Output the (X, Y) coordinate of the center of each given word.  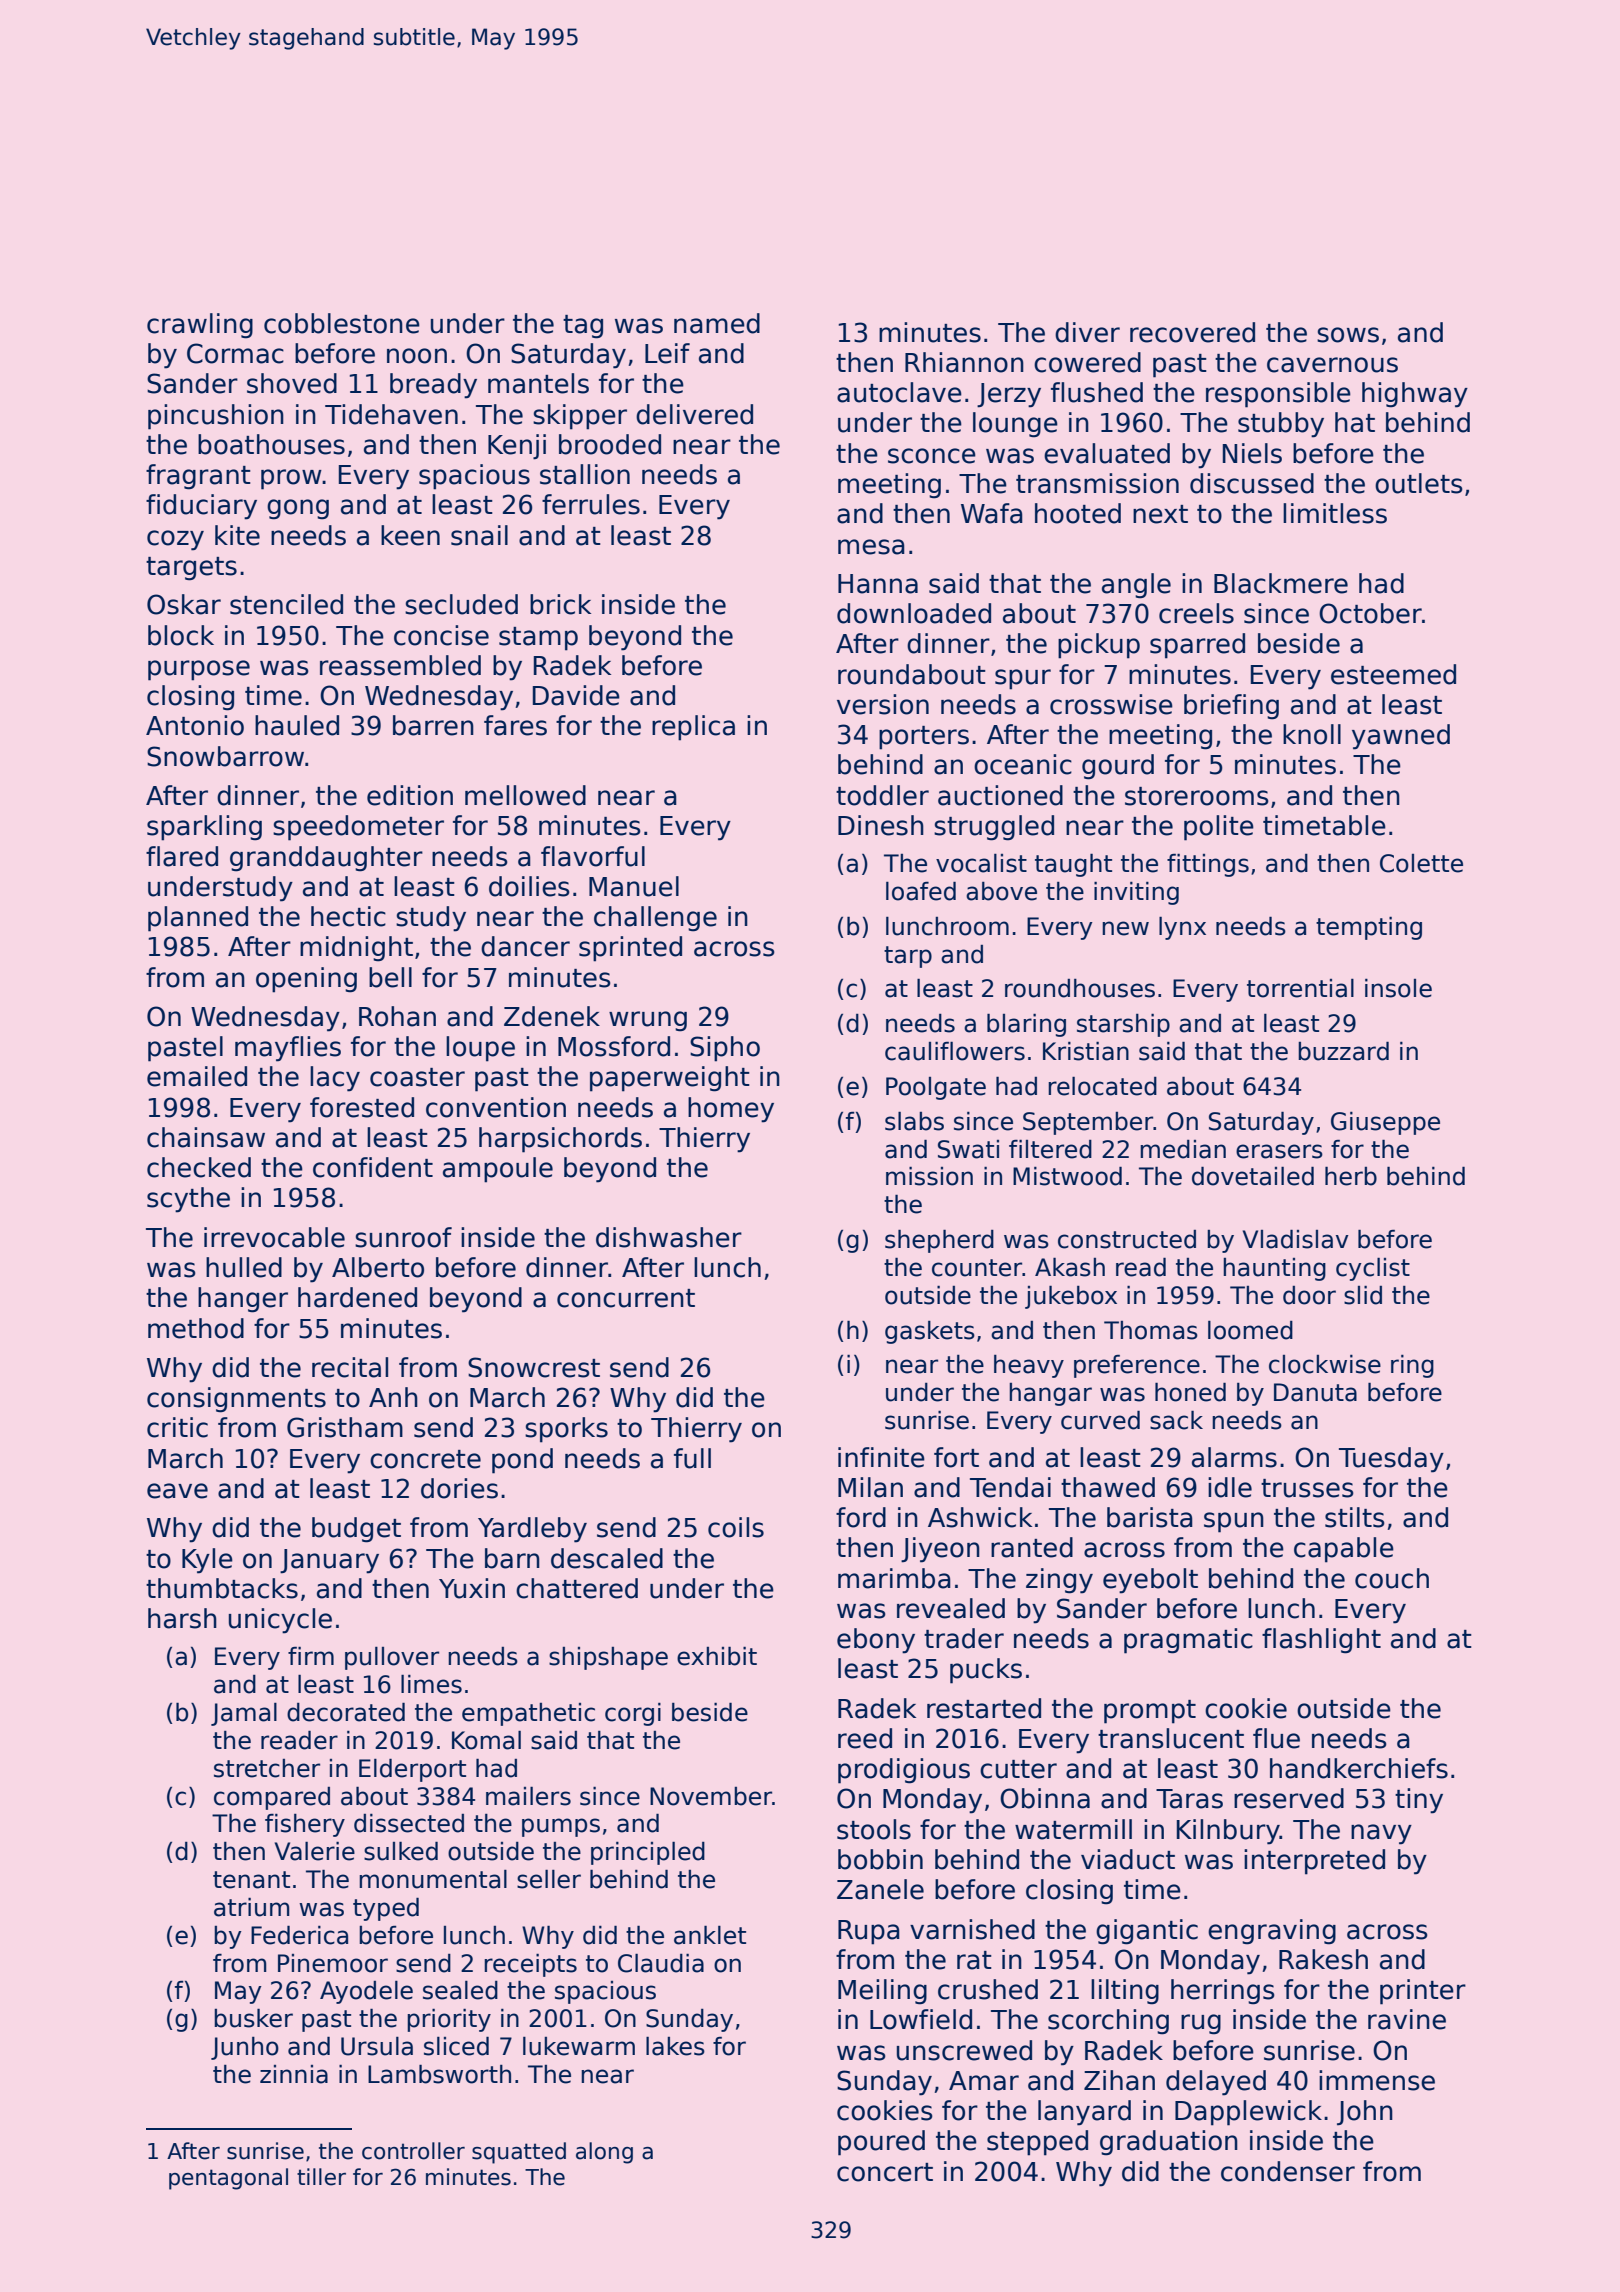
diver (1087, 332)
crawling (200, 326)
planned (198, 919)
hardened (357, 1297)
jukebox (1071, 1297)
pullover (392, 1658)
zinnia (294, 2074)
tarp (908, 957)
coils (736, 1527)
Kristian (1086, 1051)
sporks (566, 1430)
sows (1348, 335)
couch (1392, 1578)
